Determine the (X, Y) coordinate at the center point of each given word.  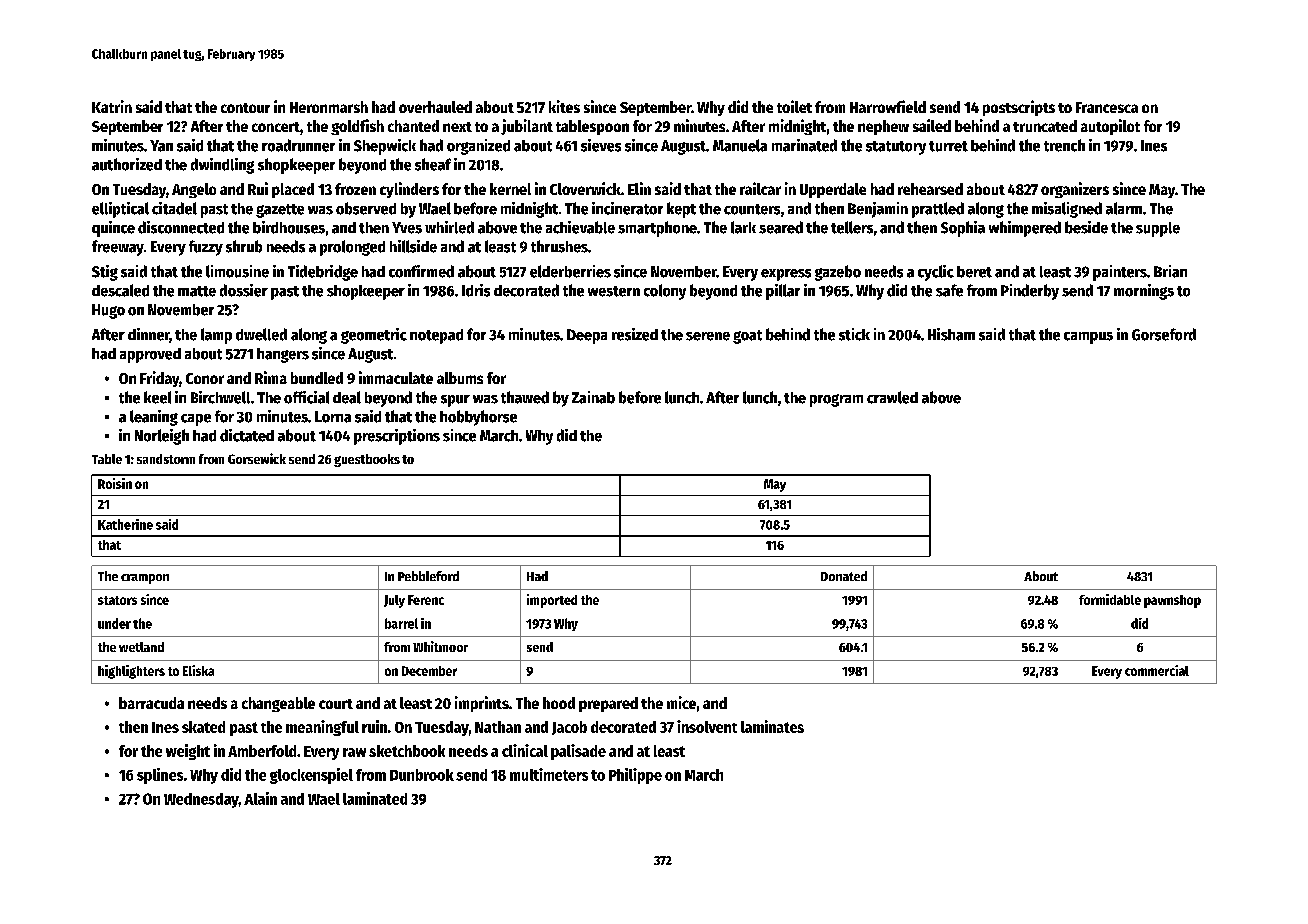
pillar (783, 292)
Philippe (635, 776)
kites (564, 106)
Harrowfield (888, 106)
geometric (374, 336)
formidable (1110, 599)
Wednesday (201, 800)
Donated (844, 576)
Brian (1170, 271)
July (394, 601)
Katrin (112, 106)
